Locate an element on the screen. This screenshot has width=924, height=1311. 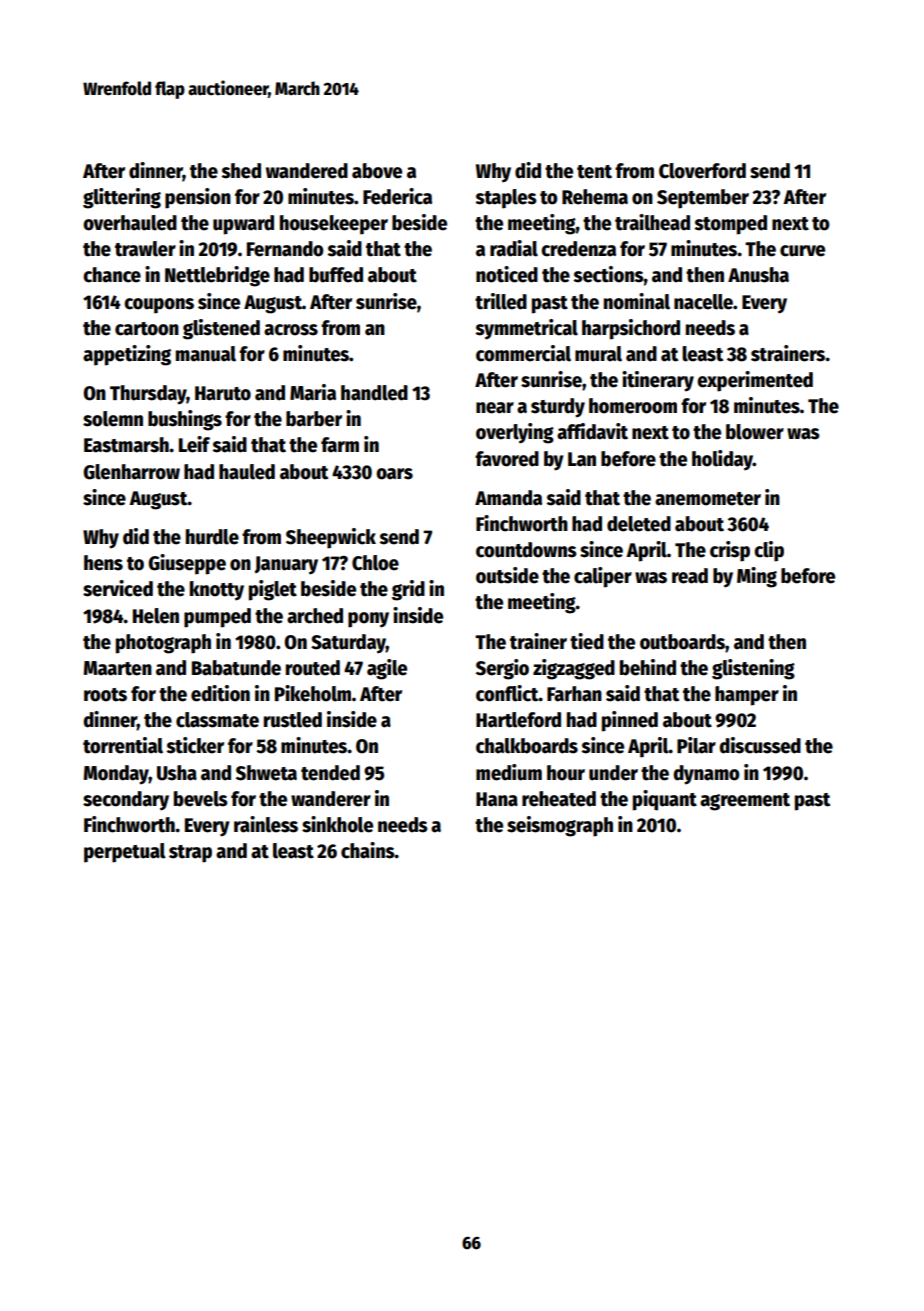
cartoon is located at coordinates (147, 329).
